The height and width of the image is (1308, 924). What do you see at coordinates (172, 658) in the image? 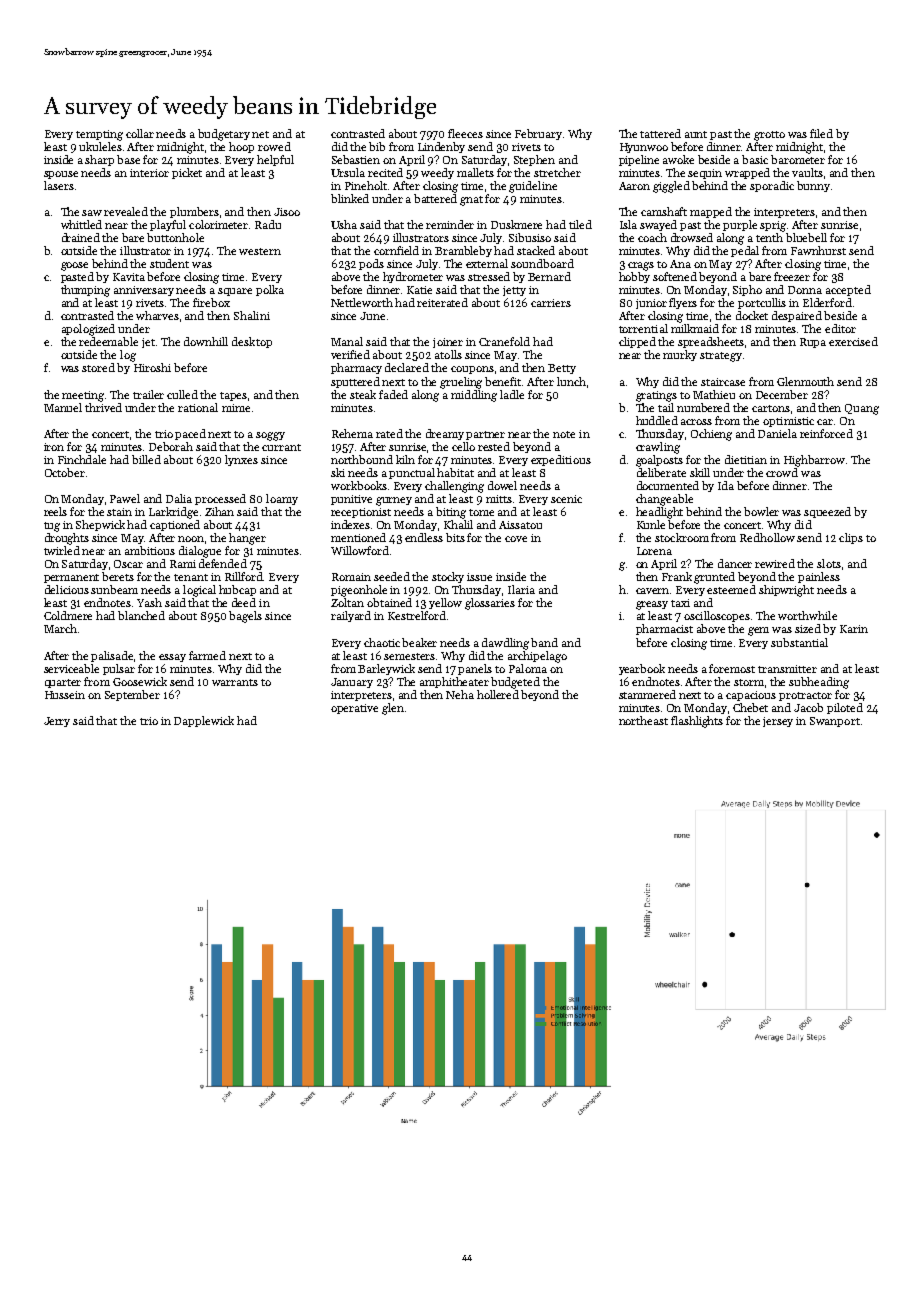
I see `essay` at bounding box center [172, 658].
